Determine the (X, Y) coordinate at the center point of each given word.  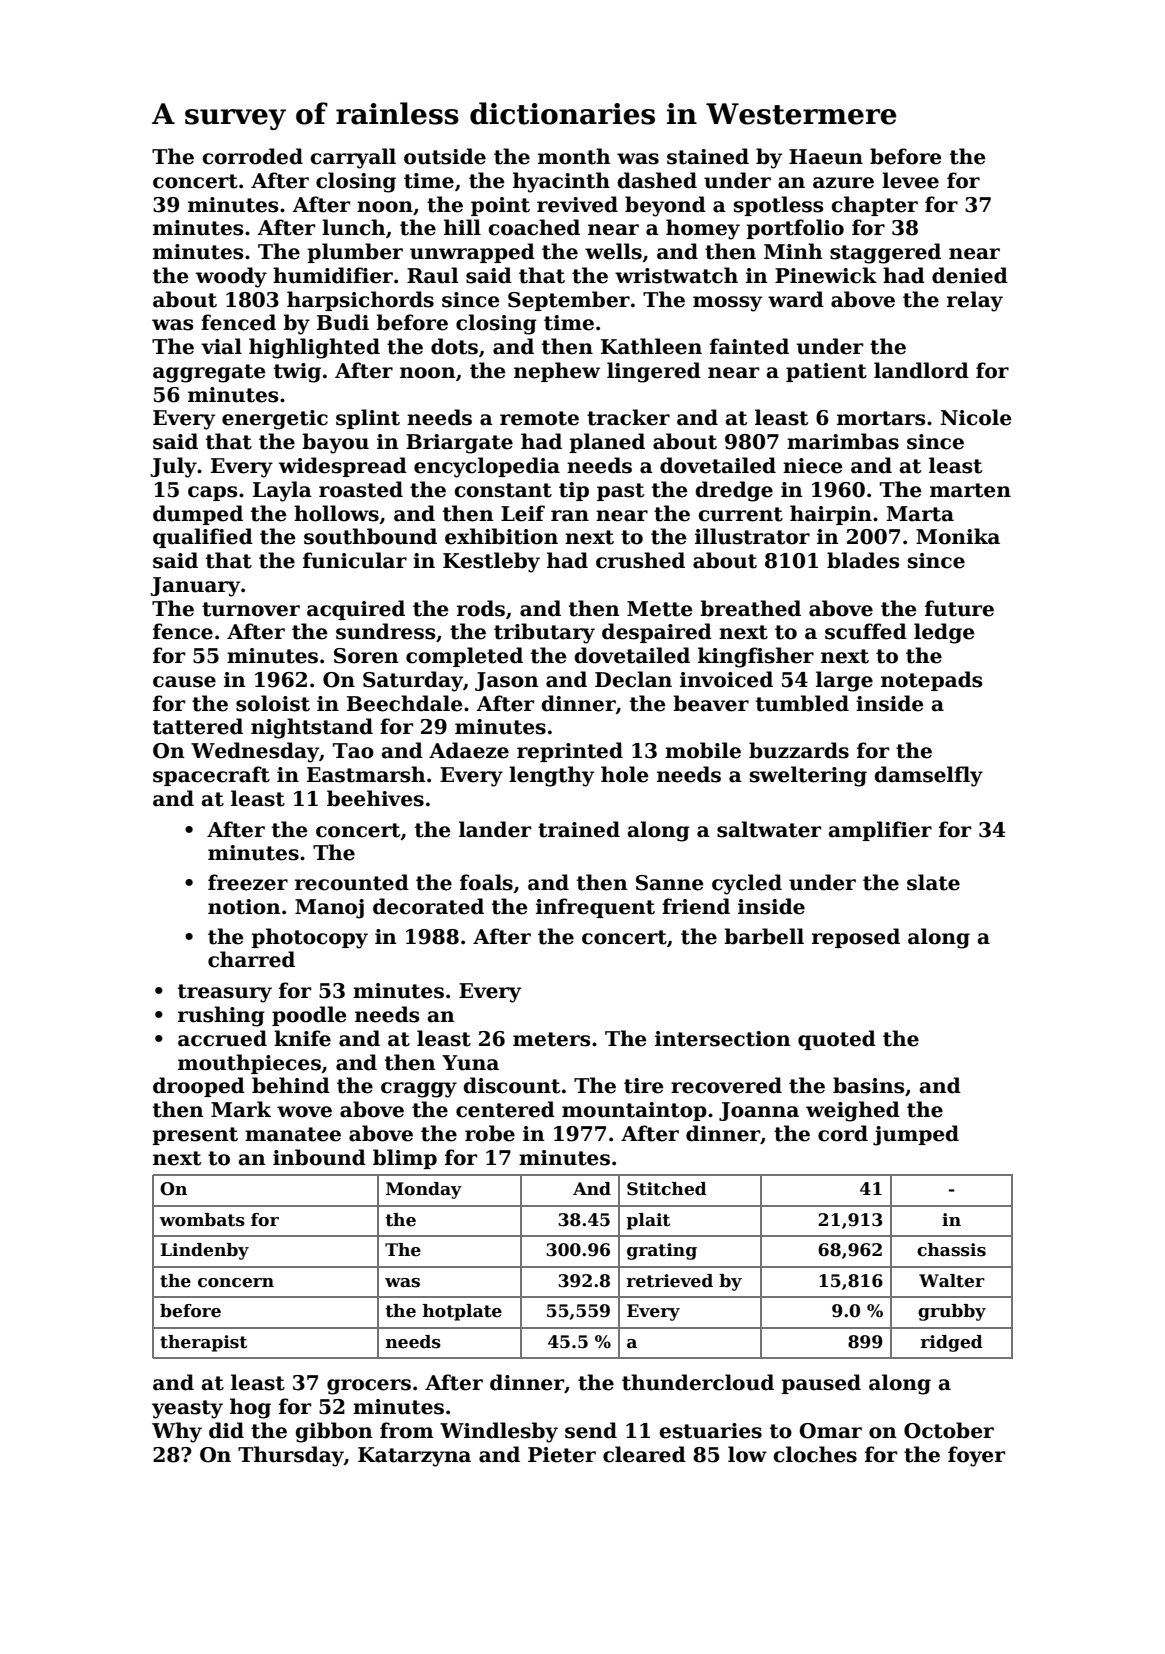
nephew (557, 372)
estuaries (710, 1431)
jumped (916, 1135)
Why (177, 1432)
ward (796, 299)
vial (221, 346)
